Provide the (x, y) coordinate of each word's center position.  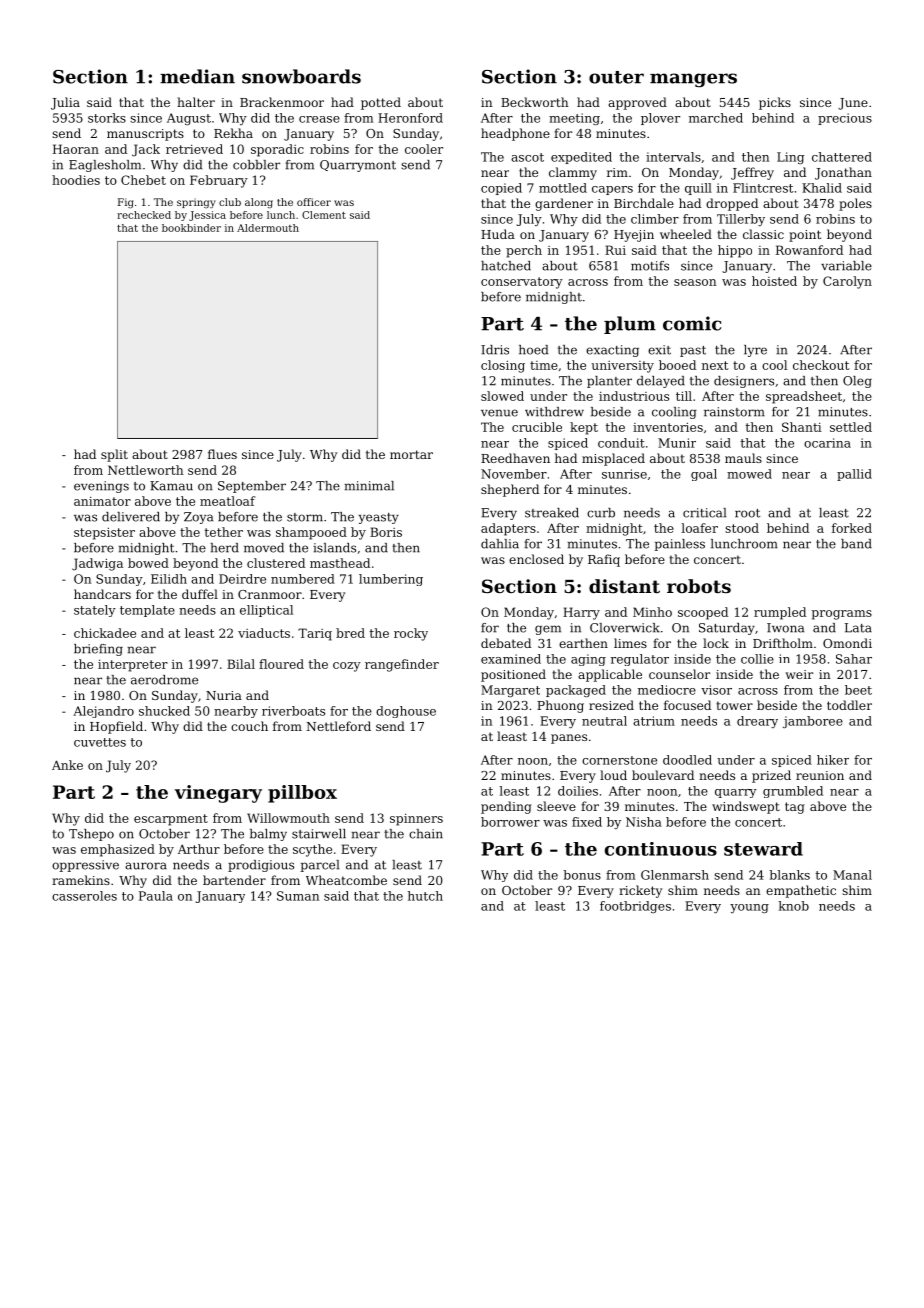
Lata (858, 628)
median (197, 76)
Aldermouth (268, 228)
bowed (148, 563)
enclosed (536, 559)
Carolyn (847, 282)
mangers (693, 80)
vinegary (218, 794)
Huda (498, 234)
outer (616, 77)
